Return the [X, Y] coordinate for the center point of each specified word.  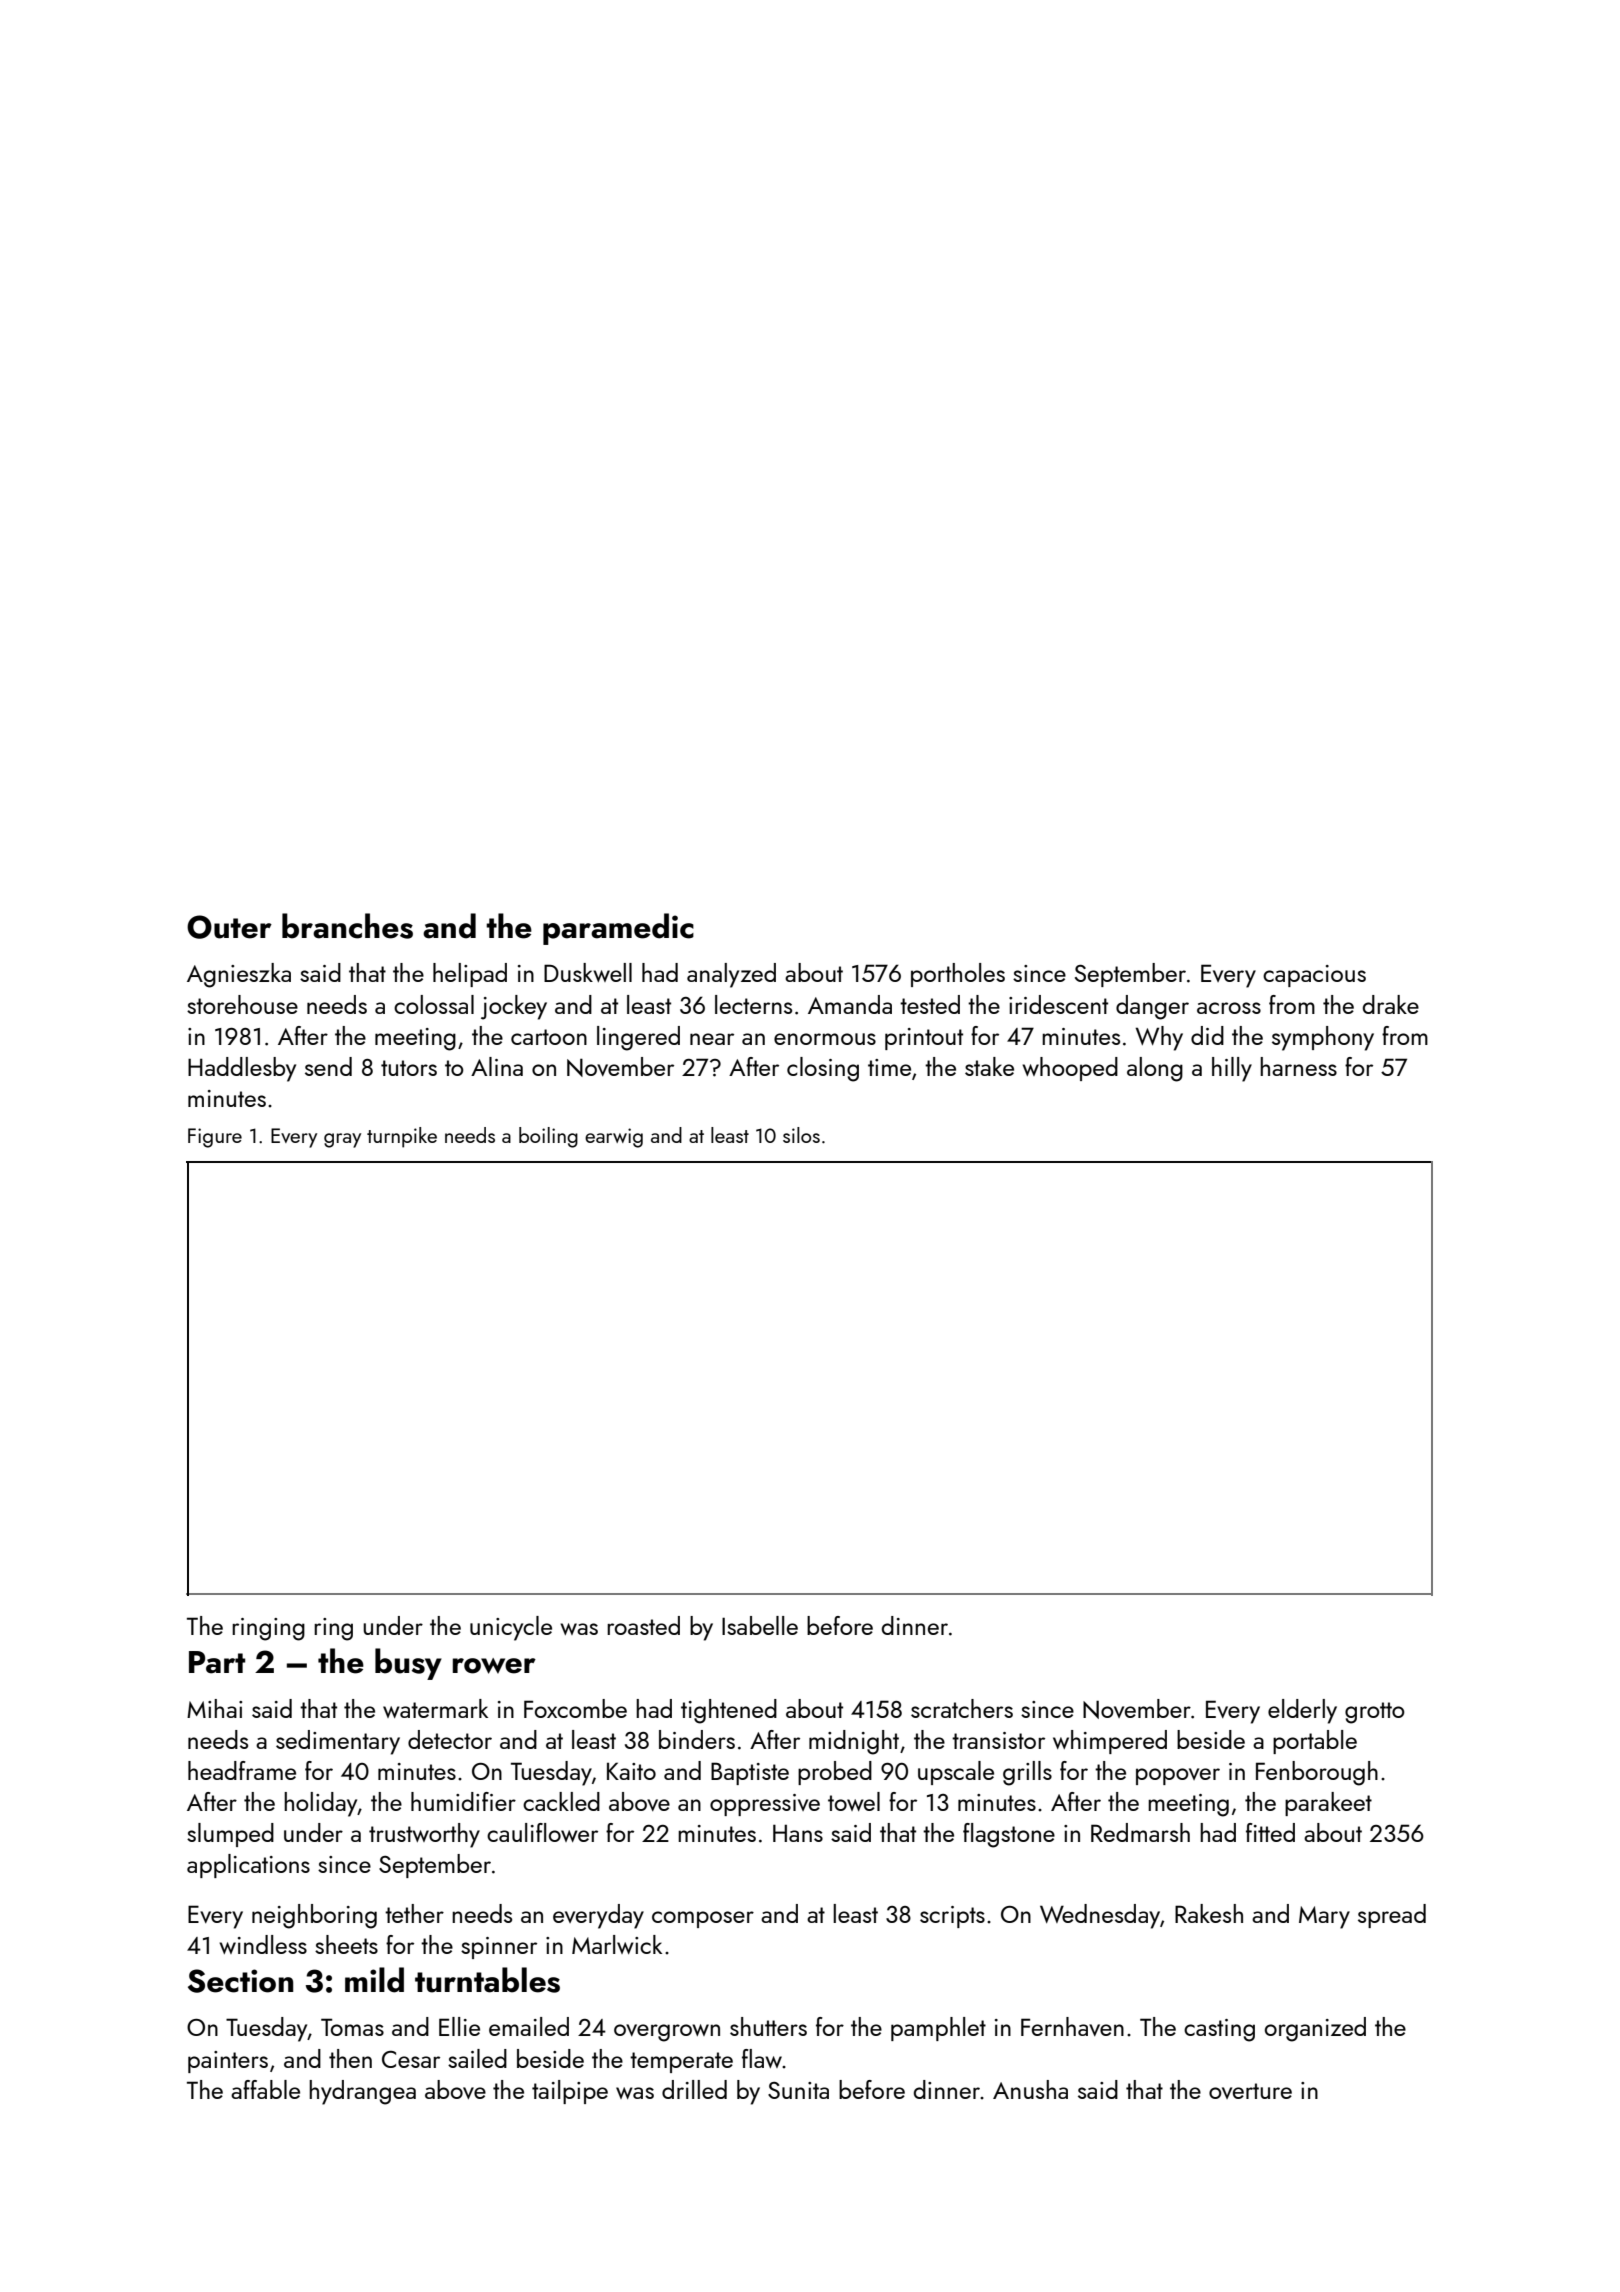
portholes [958, 975]
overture [1250, 2091]
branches [347, 926]
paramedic [618, 929]
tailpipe [570, 2092]
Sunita [798, 2090]
